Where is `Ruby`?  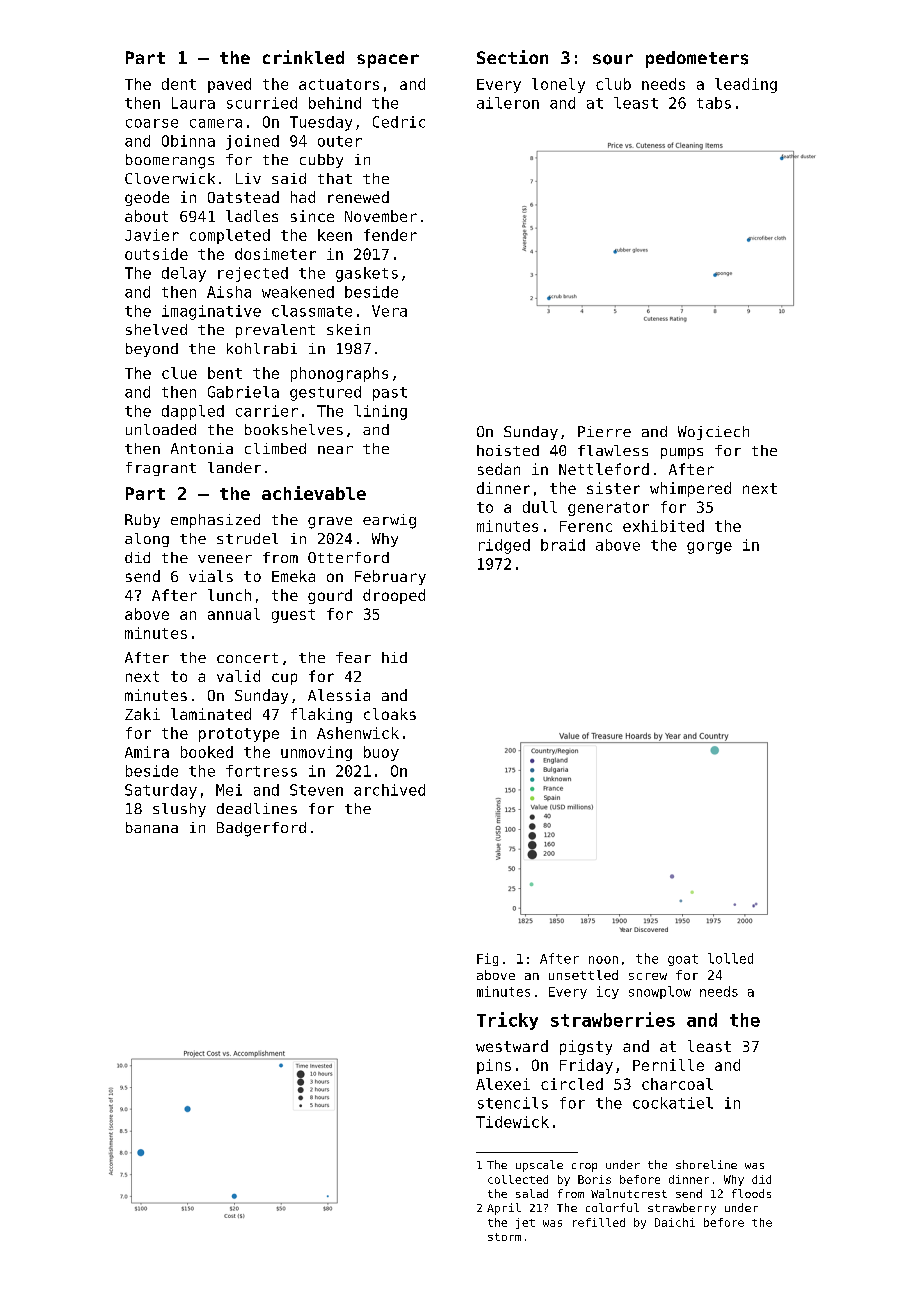
Ruby is located at coordinates (142, 521).
